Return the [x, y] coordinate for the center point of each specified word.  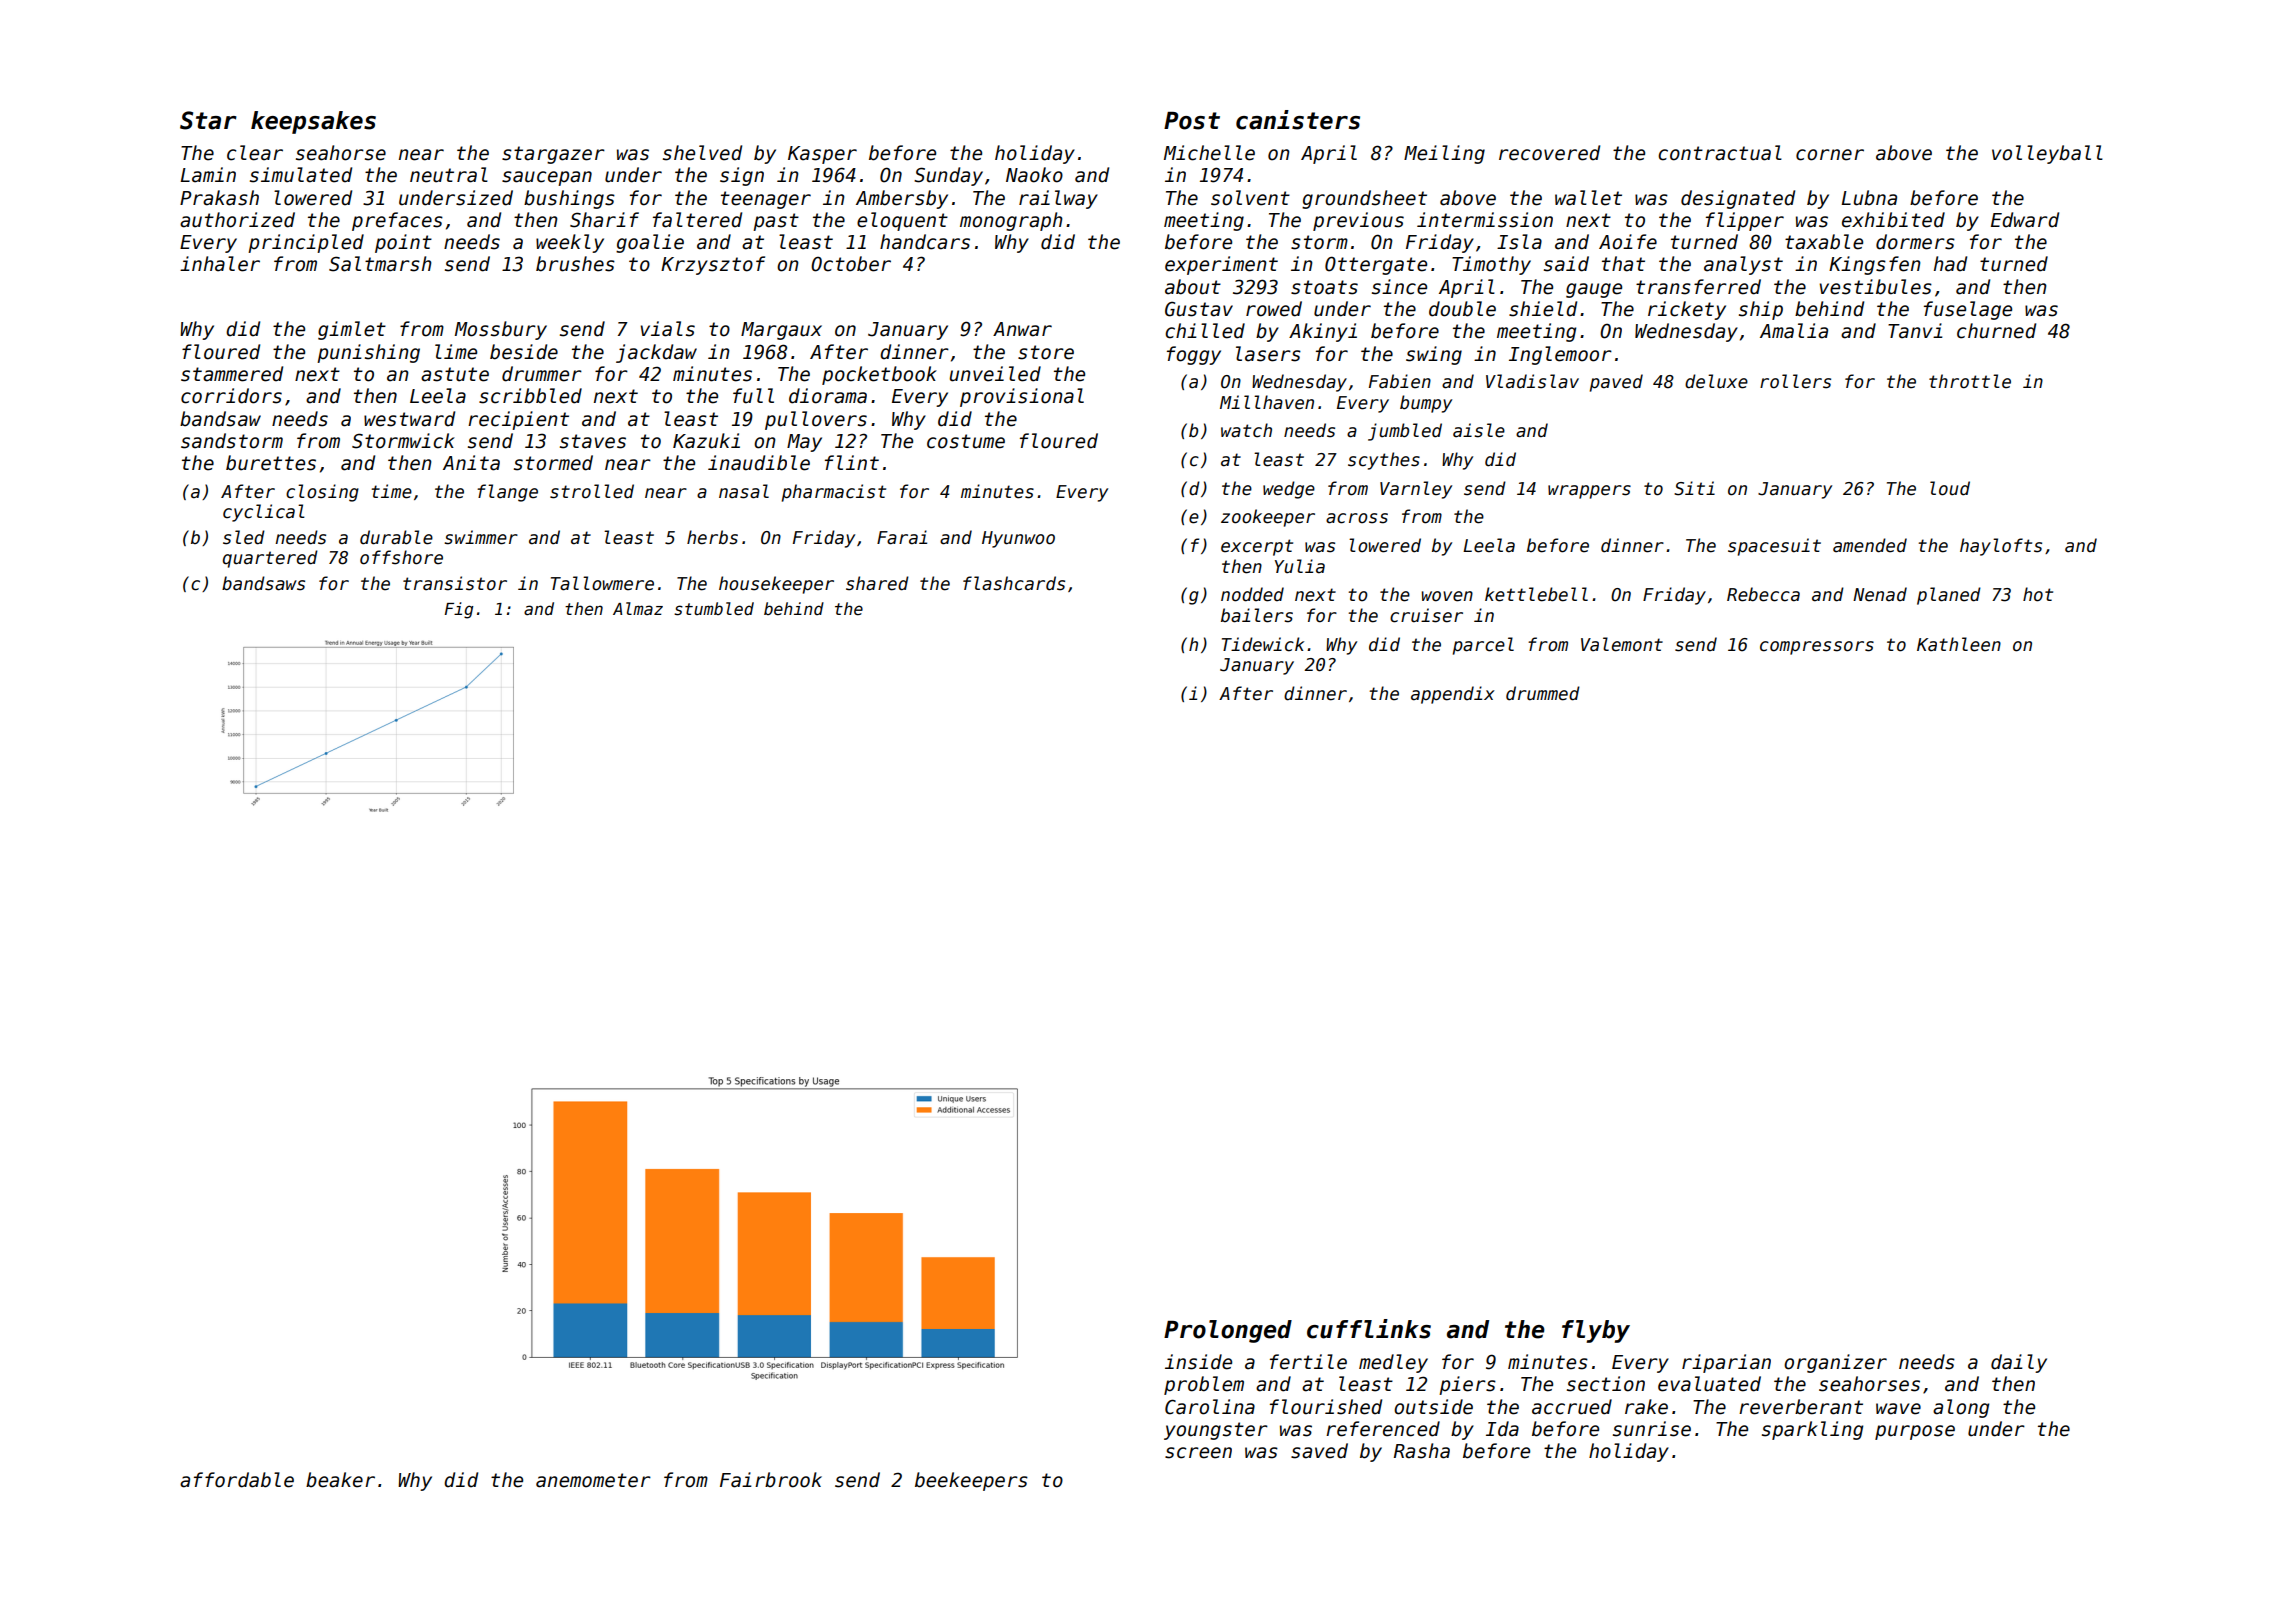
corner [1830, 155]
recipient [518, 420]
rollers [1795, 381]
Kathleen [1959, 644]
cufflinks [1369, 1329]
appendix [1453, 695]
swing [1434, 355]
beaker [340, 1480]
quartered [270, 559]
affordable [237, 1480]
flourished [1326, 1407]
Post [1192, 121]
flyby [1596, 1331]
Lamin [208, 175]
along [1961, 1408]
